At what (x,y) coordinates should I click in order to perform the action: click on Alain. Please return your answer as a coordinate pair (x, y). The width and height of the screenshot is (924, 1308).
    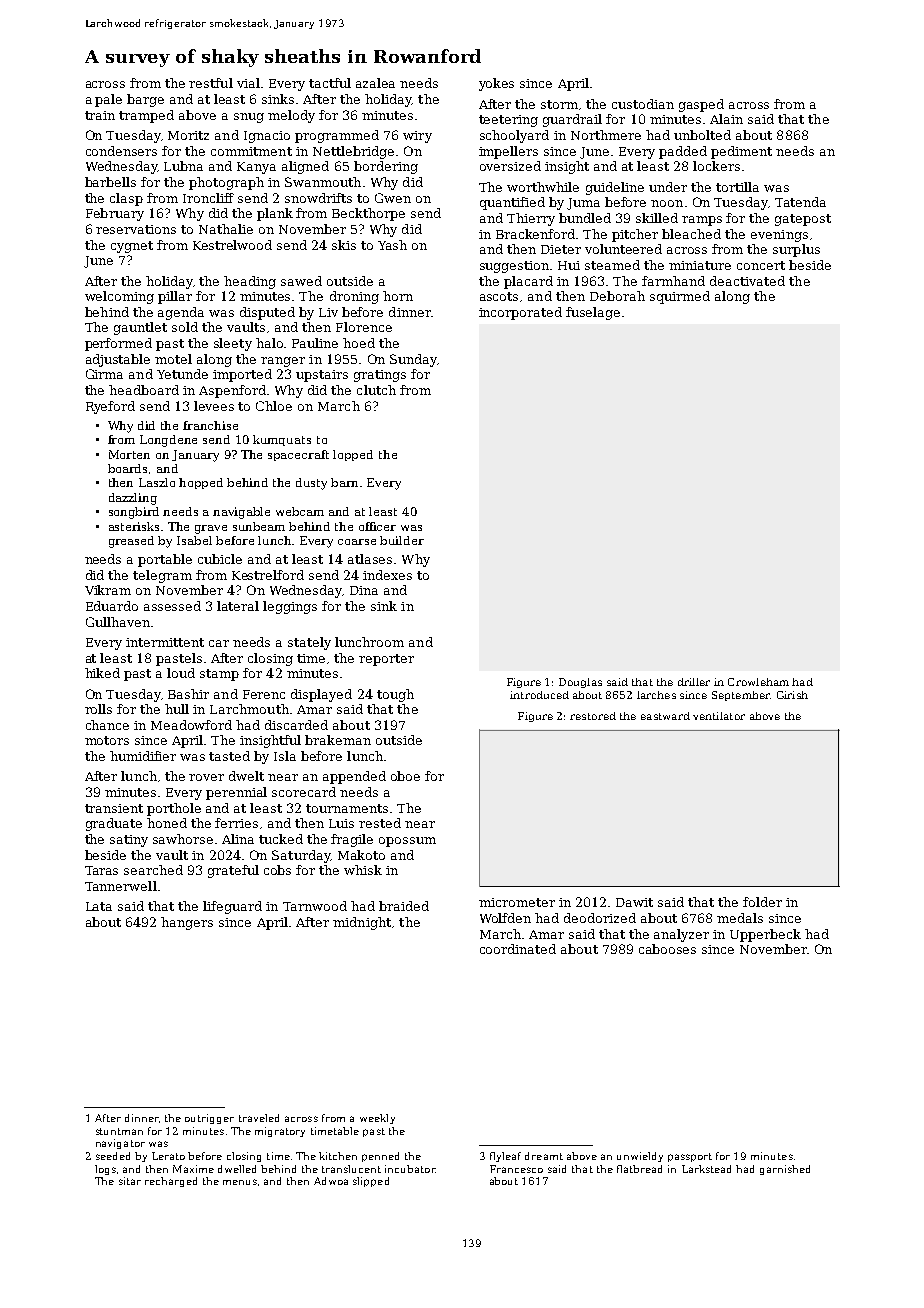
    Looking at the image, I should click on (726, 119).
